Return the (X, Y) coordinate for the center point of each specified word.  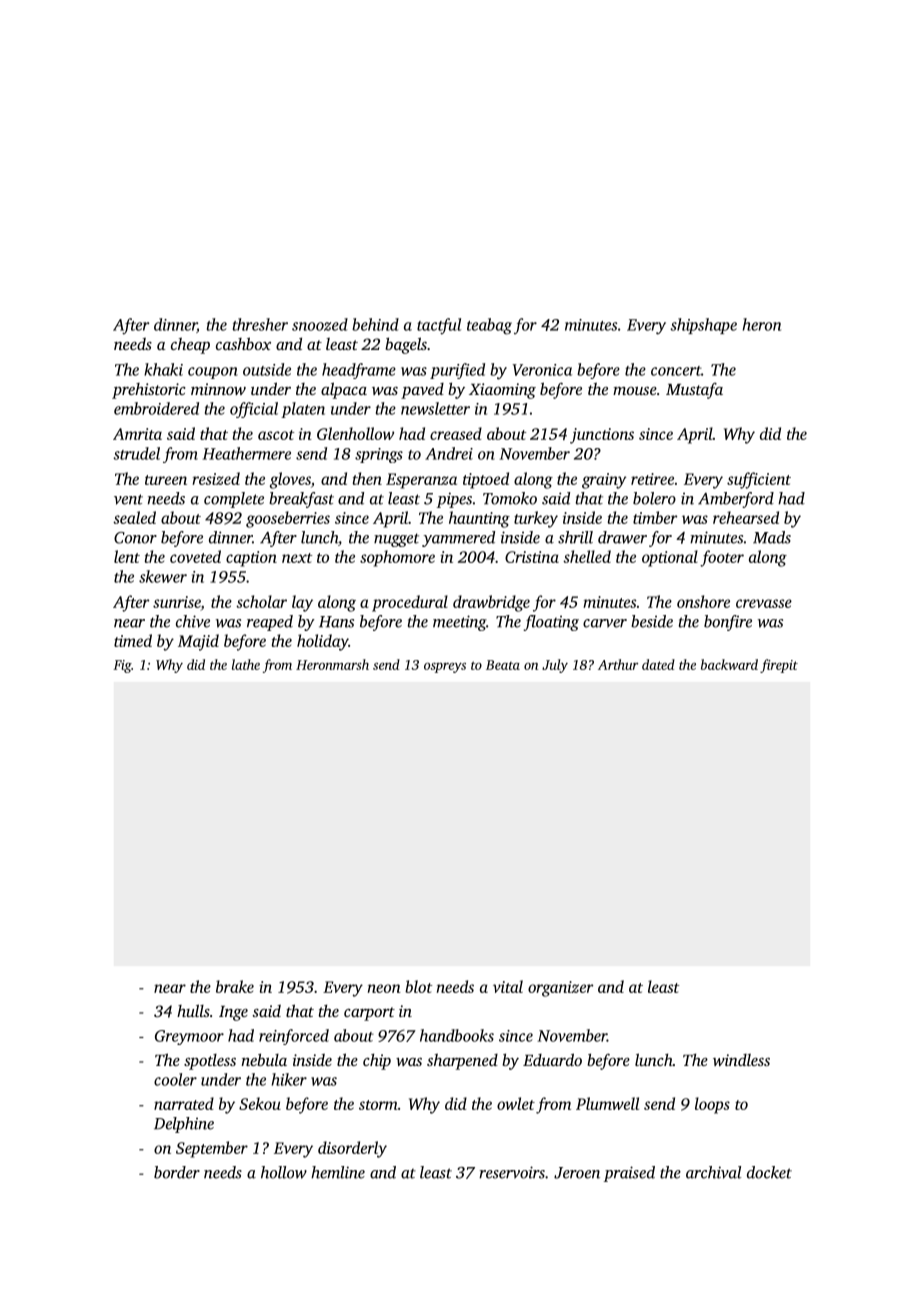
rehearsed (746, 517)
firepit (779, 666)
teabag (489, 326)
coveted (195, 556)
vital (508, 986)
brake (235, 986)
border (177, 1172)
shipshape (703, 326)
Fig (122, 666)
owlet (516, 1103)
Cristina (532, 557)
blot (419, 986)
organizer (561, 989)
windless (741, 1060)
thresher (260, 324)
